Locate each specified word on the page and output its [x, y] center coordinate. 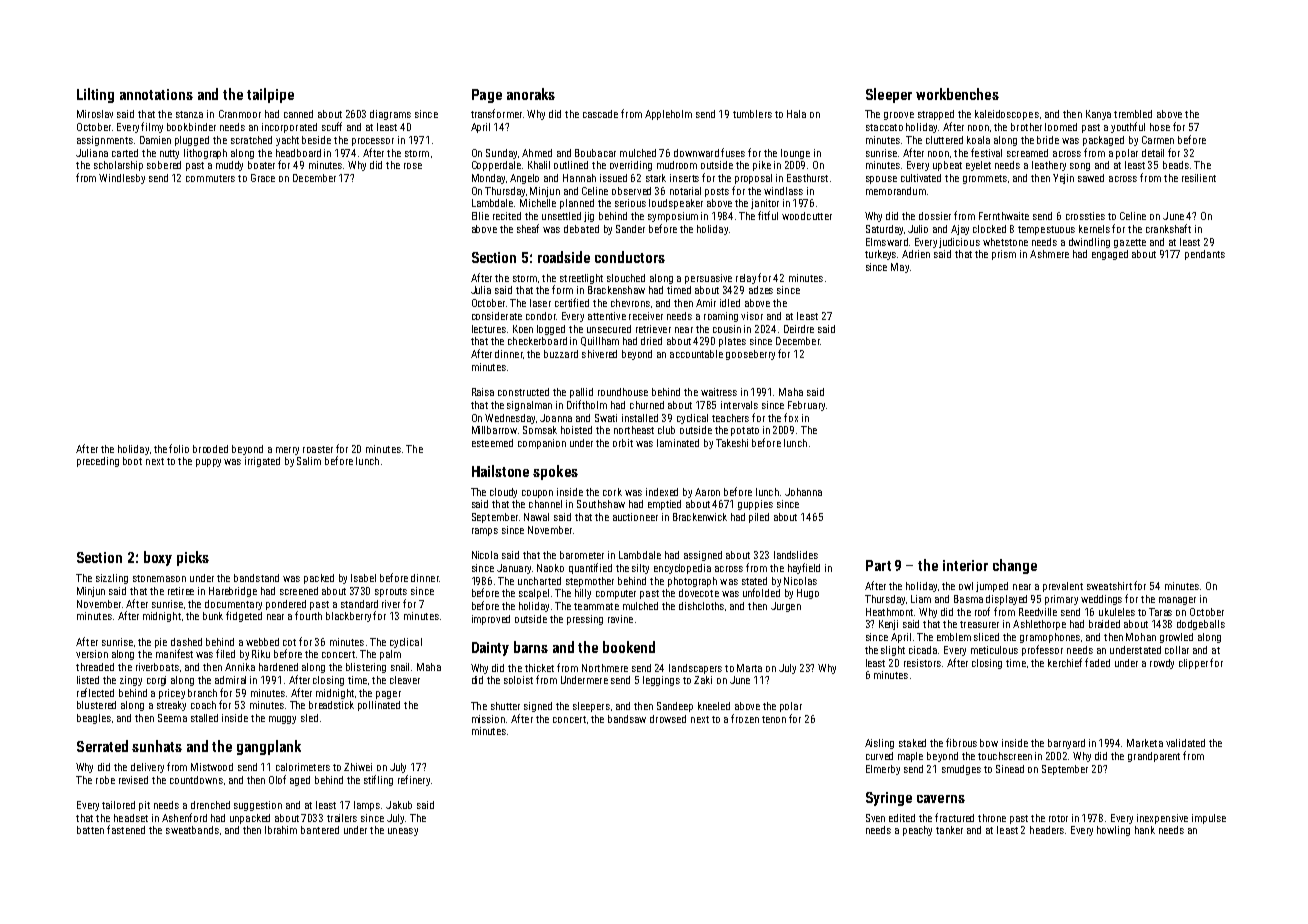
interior [965, 565]
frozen [745, 718]
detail [1153, 153]
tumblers [752, 114]
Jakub [399, 805]
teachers [730, 418]
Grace [263, 178]
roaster [318, 449]
